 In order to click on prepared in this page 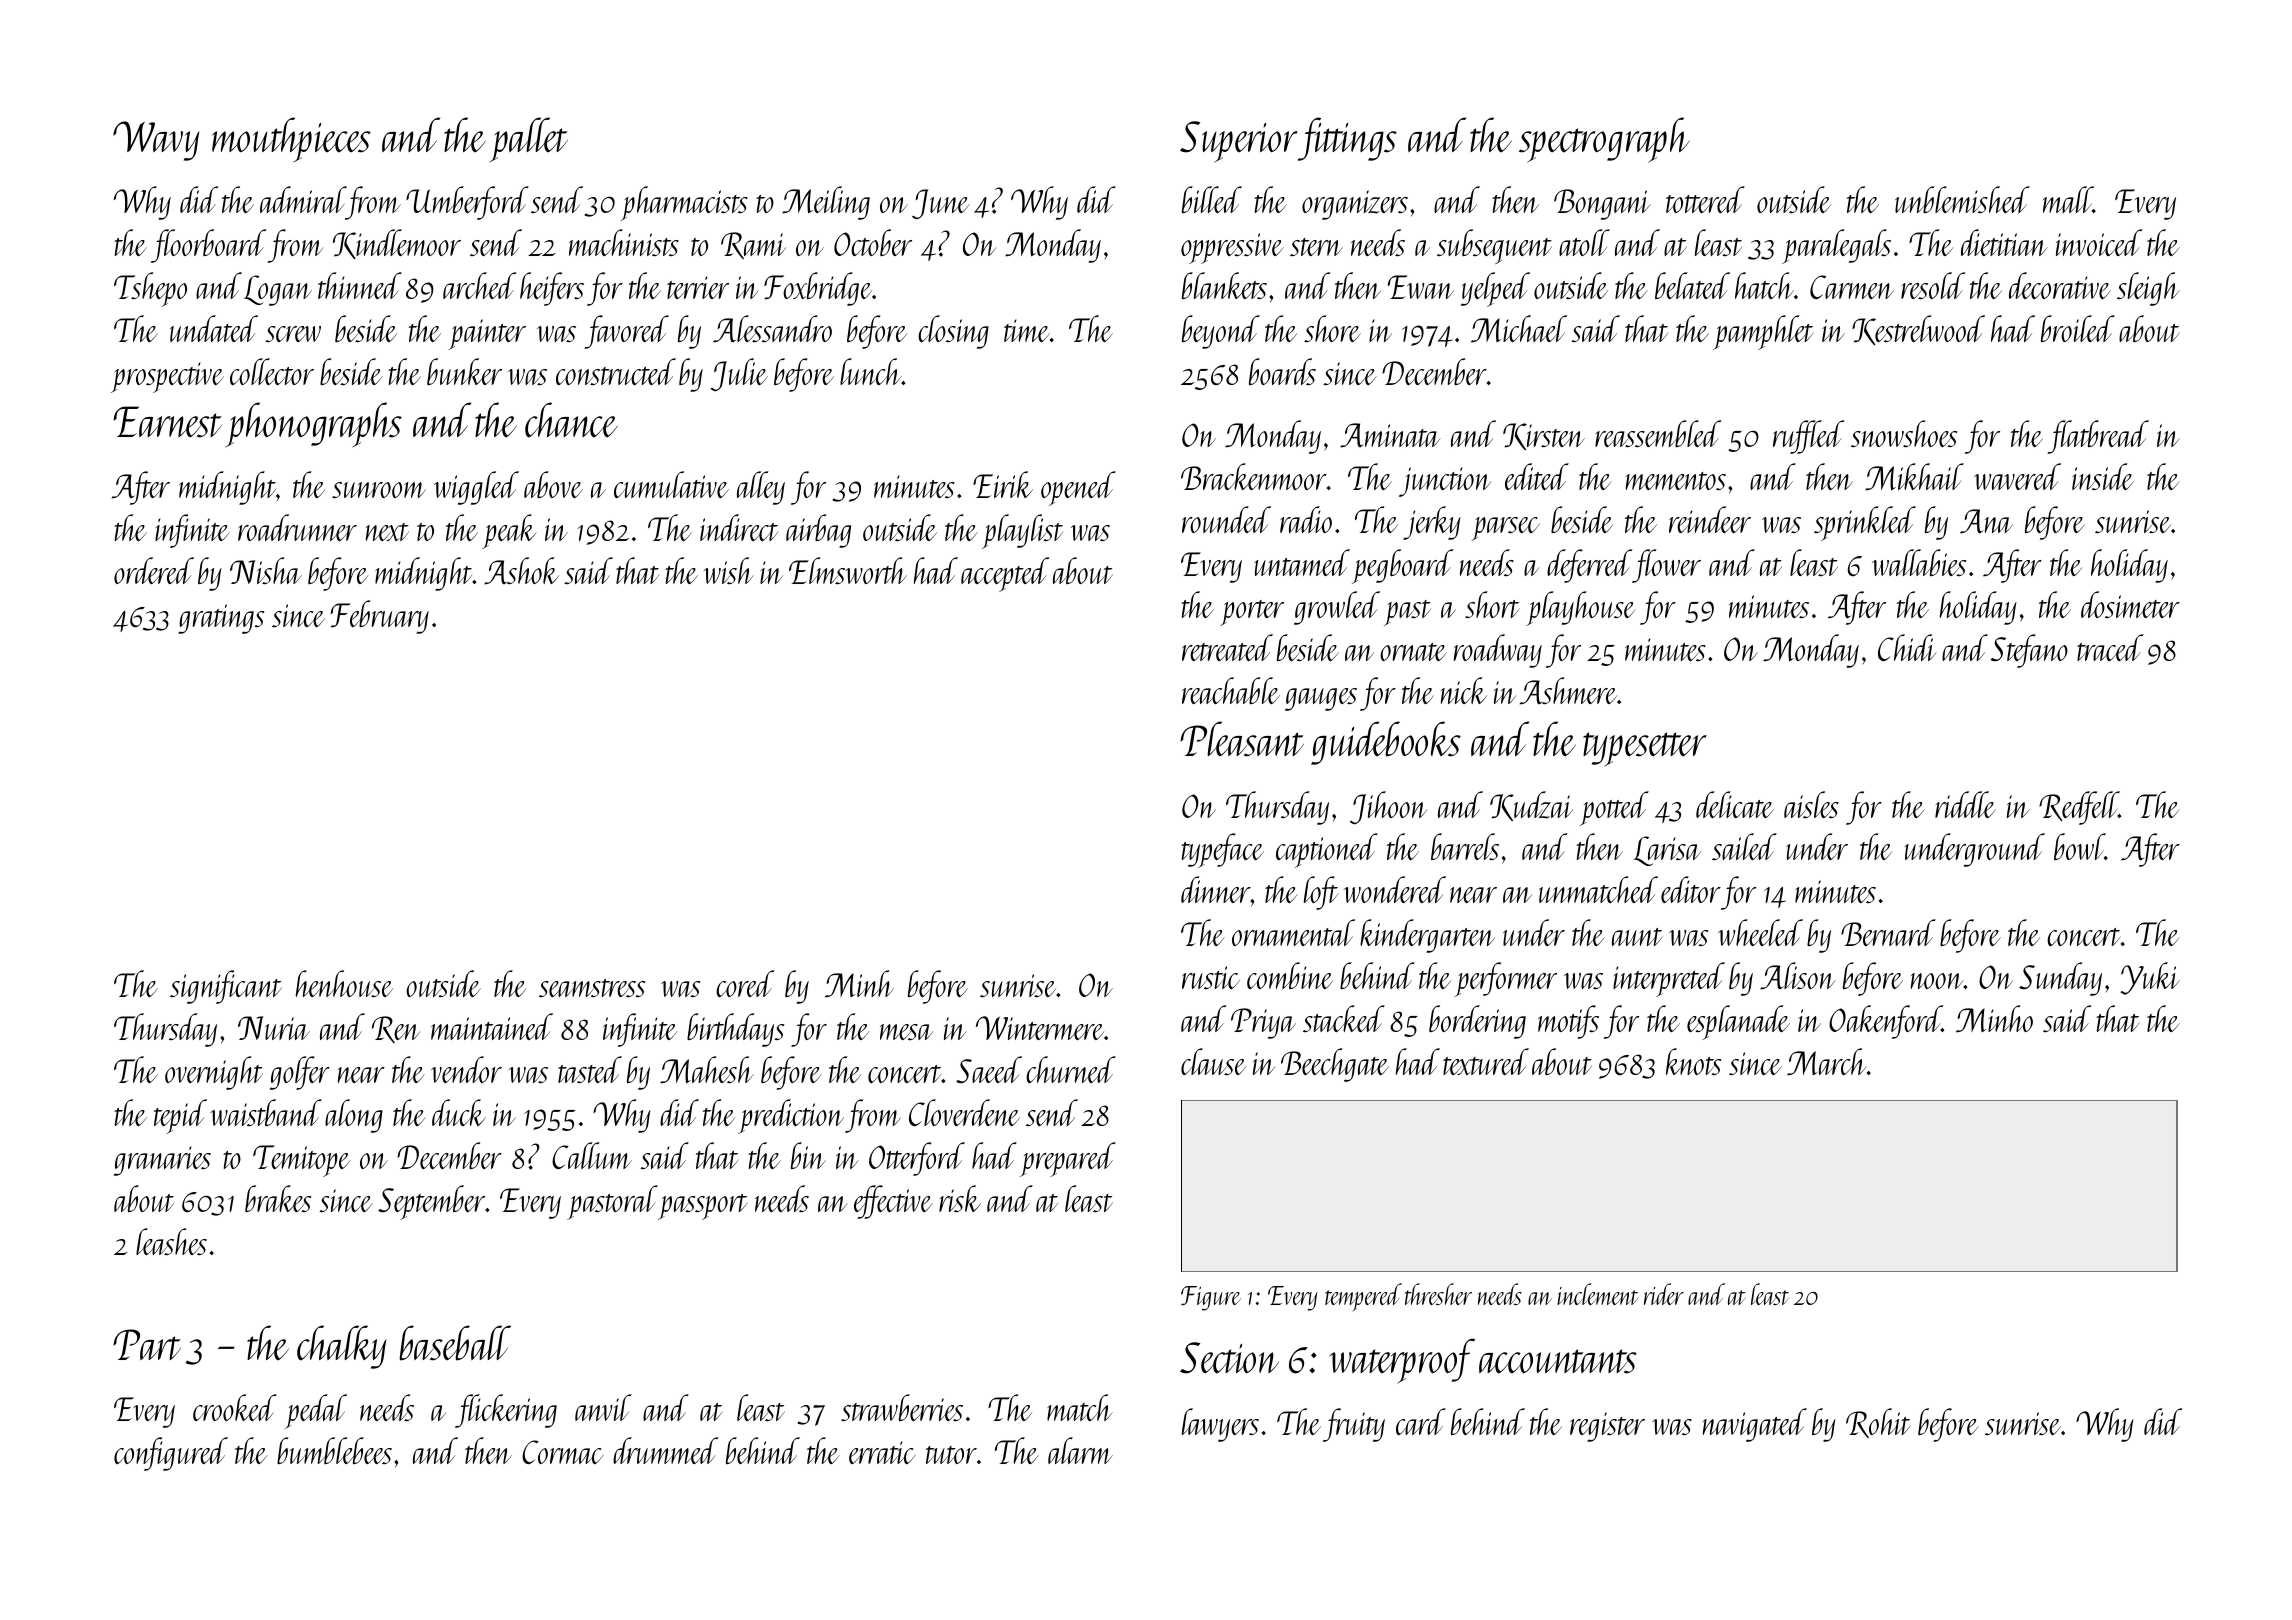, I will do `click(1068, 1159)`.
